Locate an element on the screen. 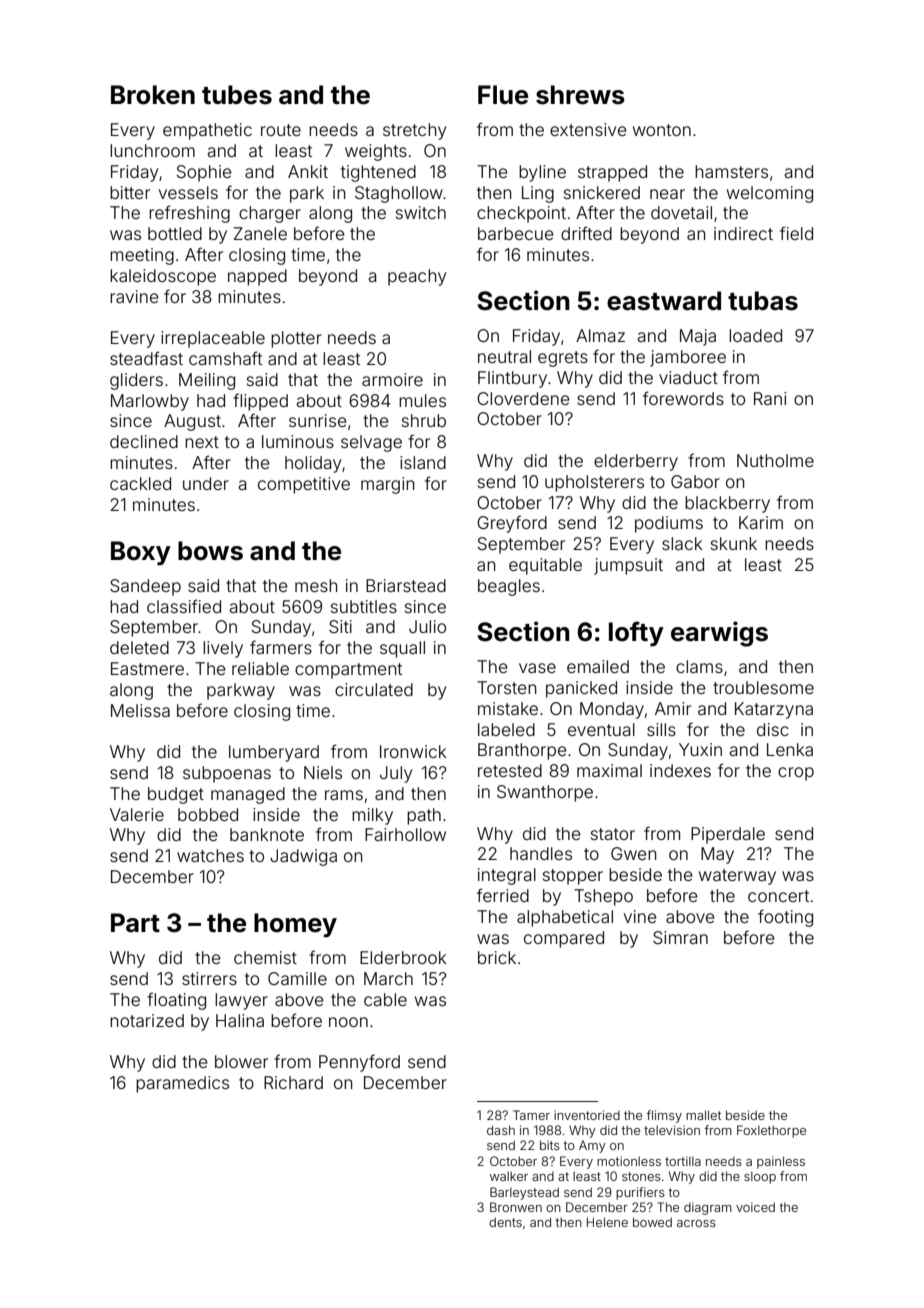  tubes is located at coordinates (237, 95).
